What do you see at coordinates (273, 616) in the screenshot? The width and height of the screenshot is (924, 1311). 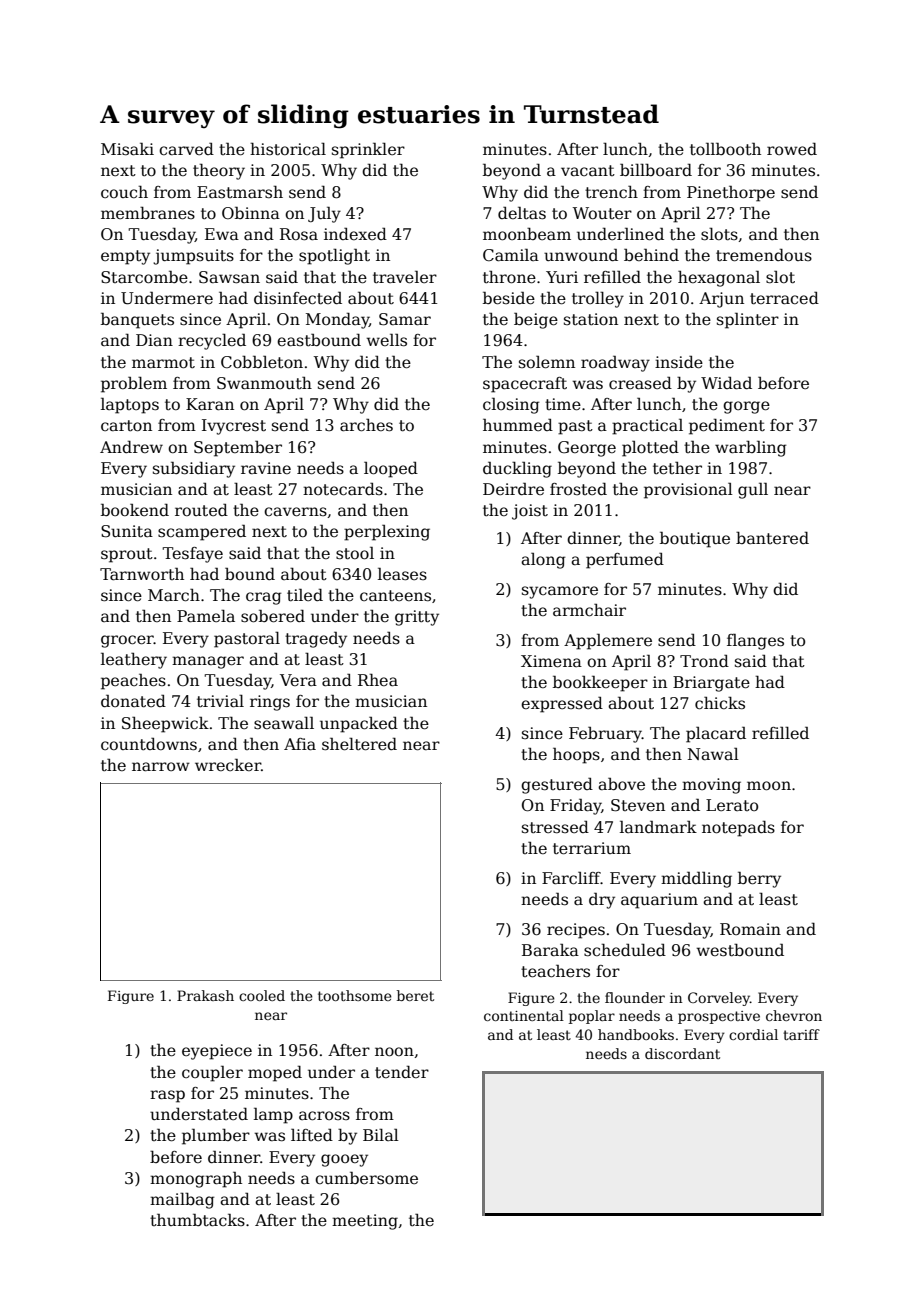 I see `sobered` at bounding box center [273, 616].
